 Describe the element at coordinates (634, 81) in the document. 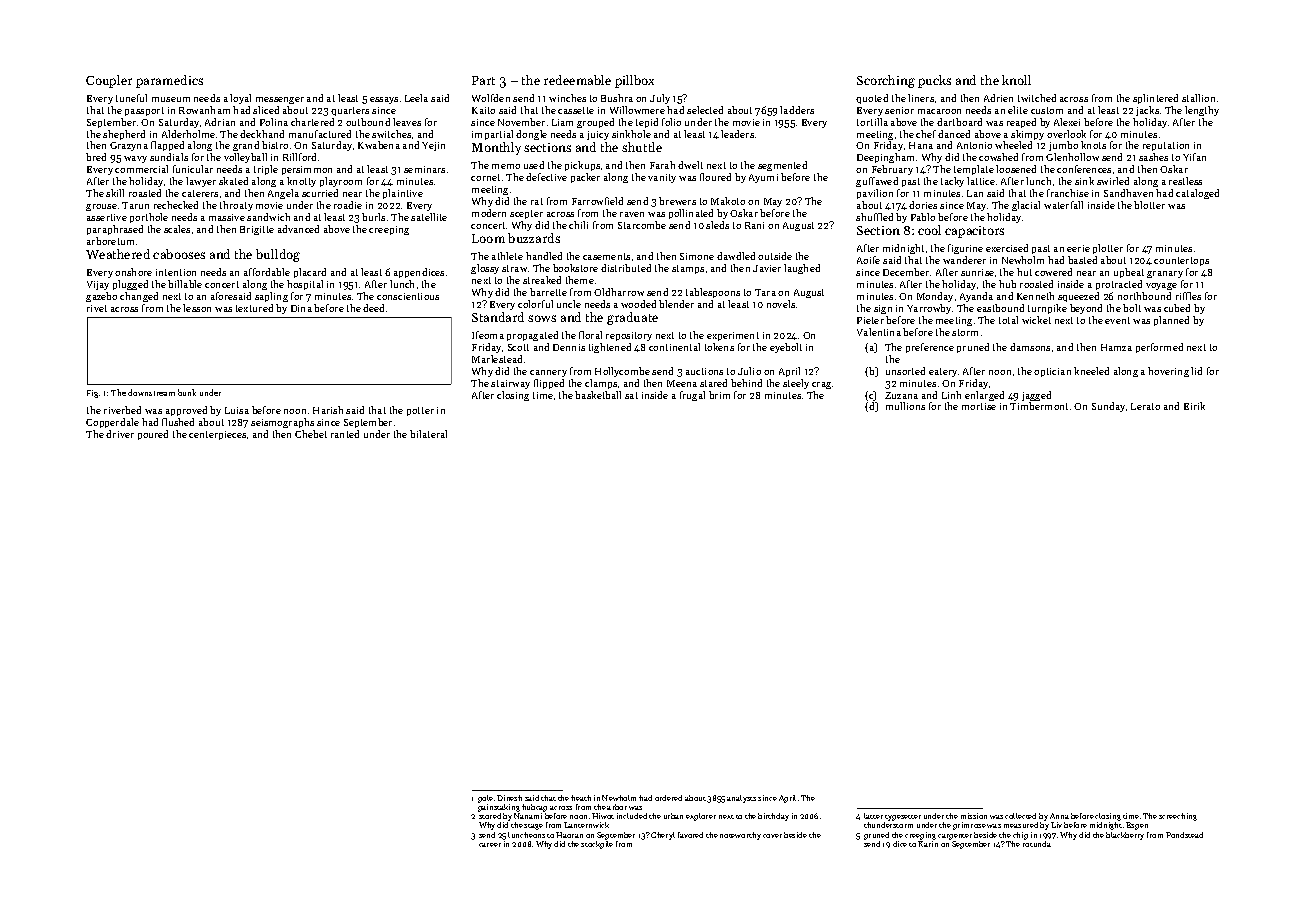

I see `pillbox` at that location.
